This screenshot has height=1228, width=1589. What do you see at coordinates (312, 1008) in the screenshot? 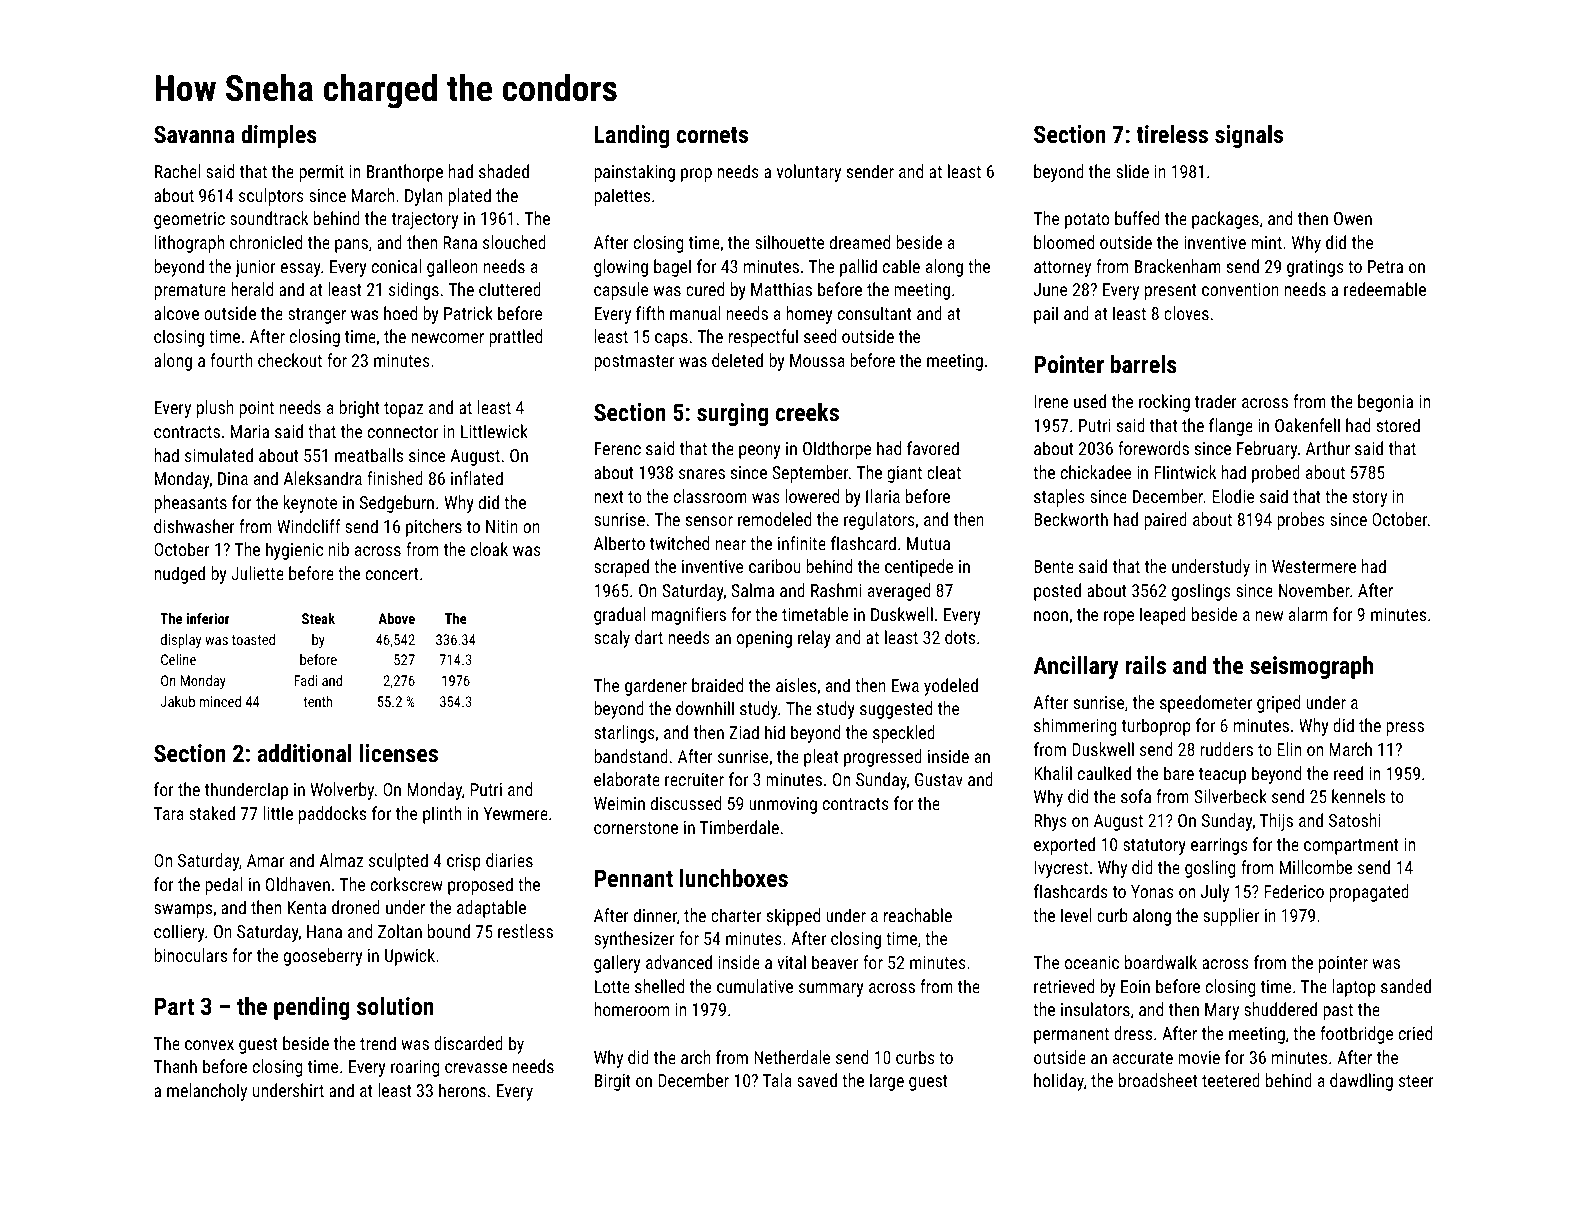
I see `pending` at bounding box center [312, 1008].
